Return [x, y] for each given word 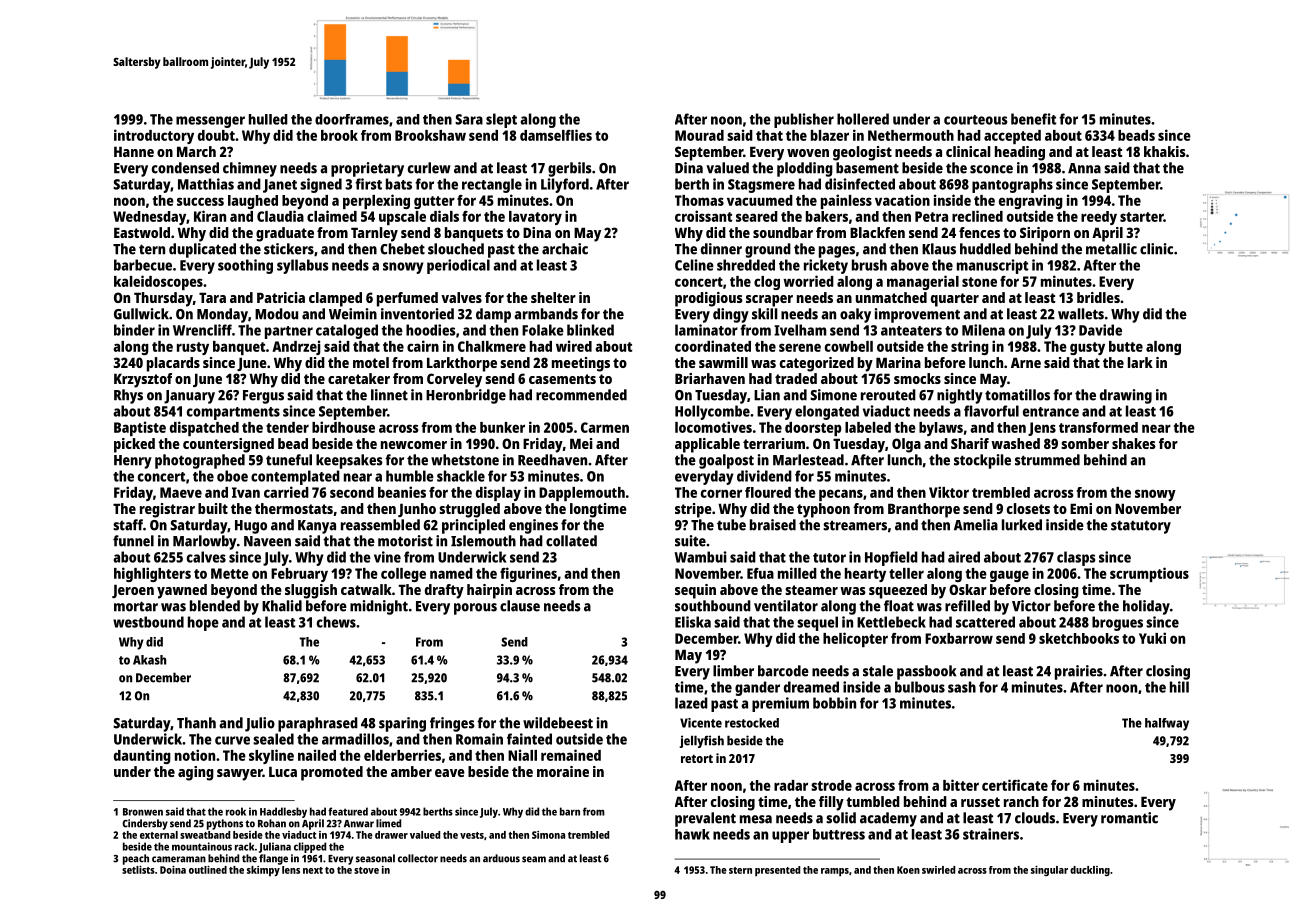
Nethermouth [911, 135]
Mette [230, 573]
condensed [185, 168]
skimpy [263, 871]
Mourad [699, 135]
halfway [1167, 724]
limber [733, 671]
